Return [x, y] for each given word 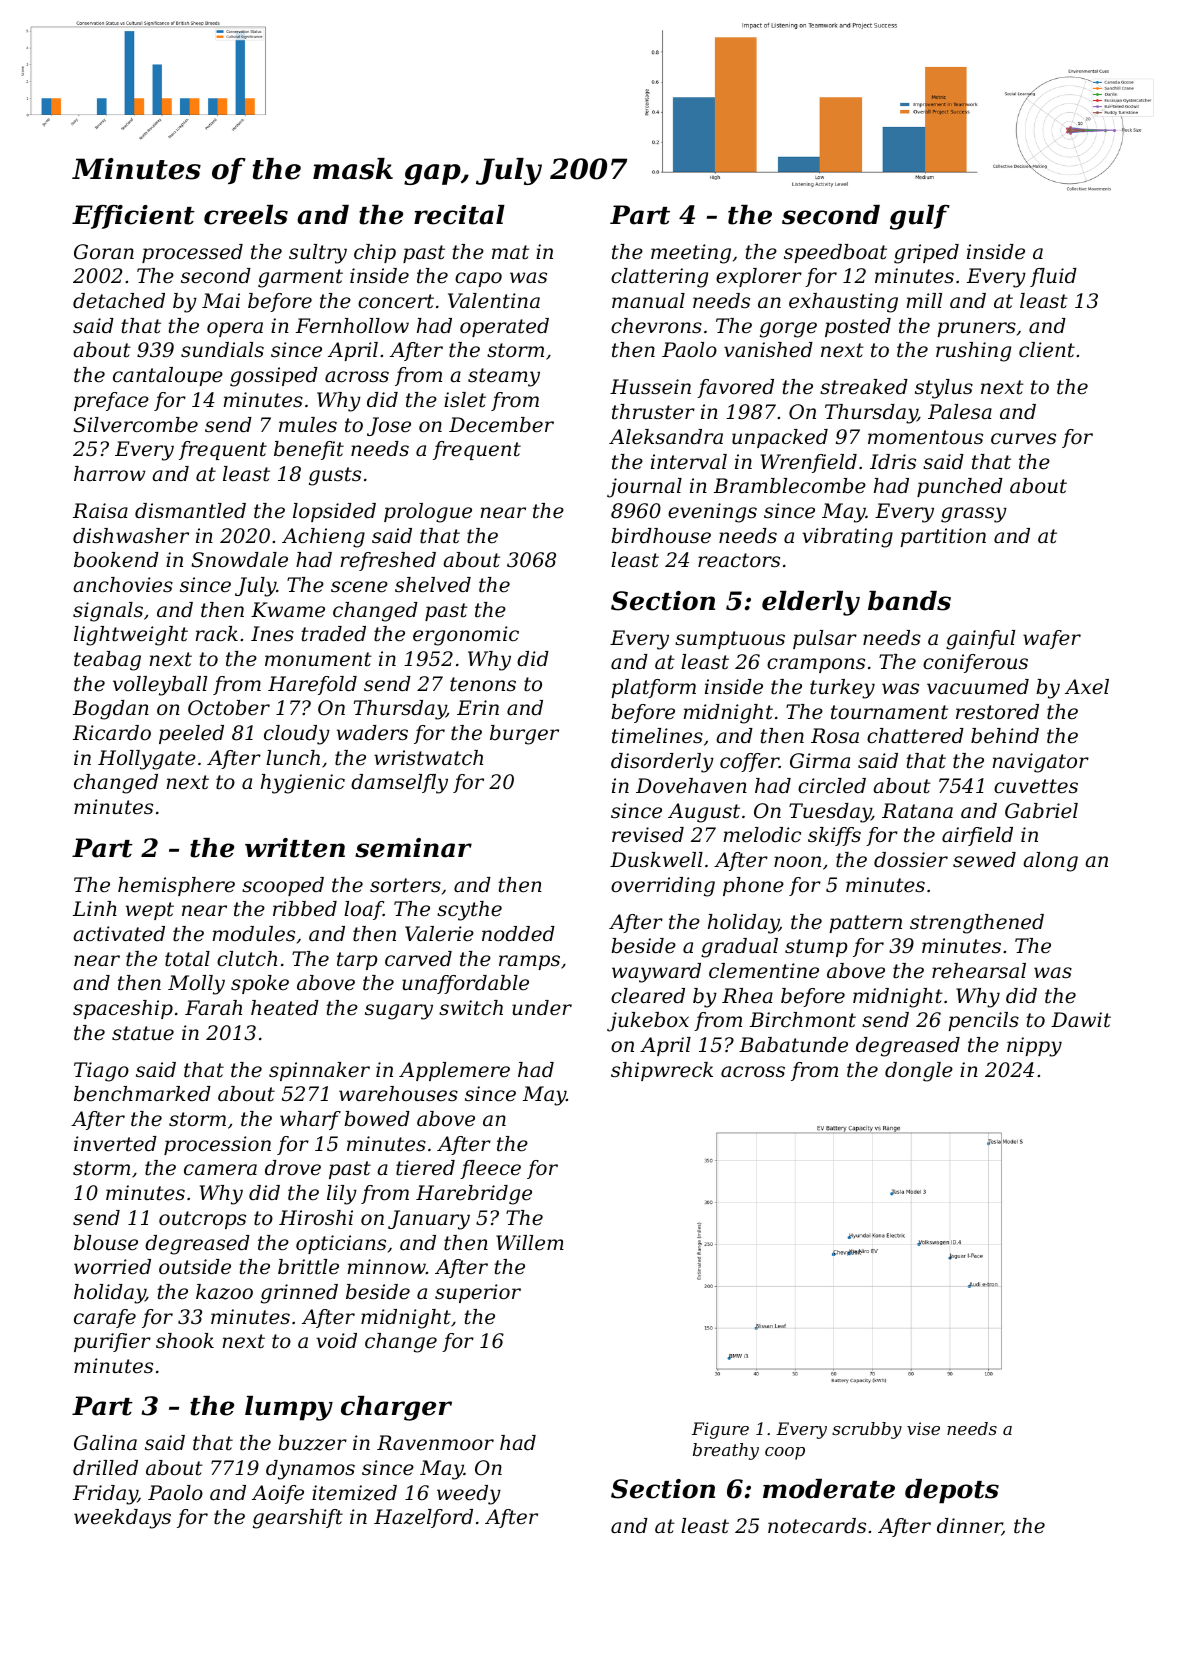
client [1047, 350]
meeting [691, 254]
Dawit [1081, 1020]
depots [952, 1491]
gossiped [274, 377]
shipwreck [662, 1071]
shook [185, 1341]
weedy [469, 1495]
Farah [213, 1008]
